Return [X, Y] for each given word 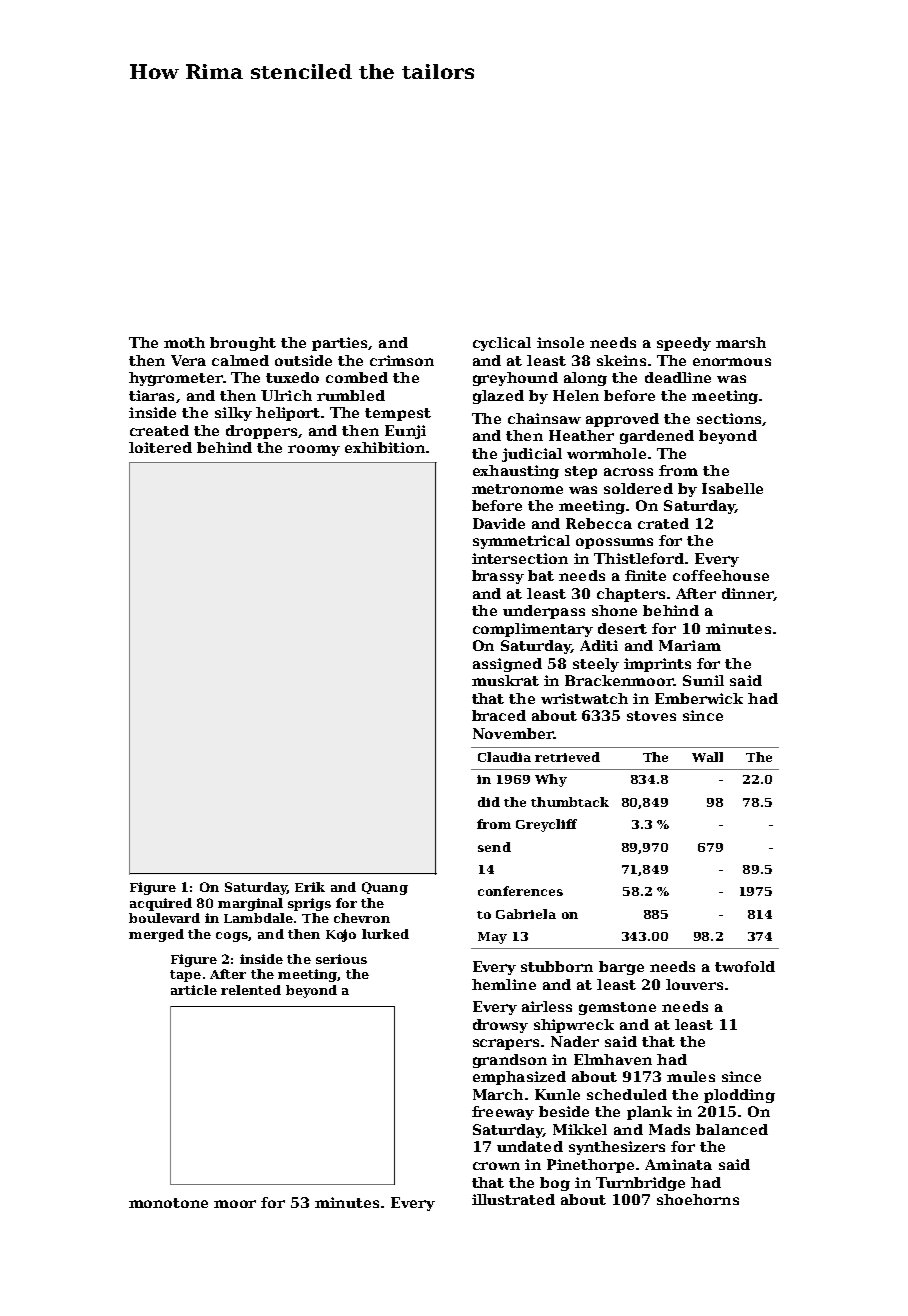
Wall [707, 757]
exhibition [385, 447]
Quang [385, 888]
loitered [160, 447]
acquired [161, 904]
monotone [168, 1203]
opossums [614, 543]
